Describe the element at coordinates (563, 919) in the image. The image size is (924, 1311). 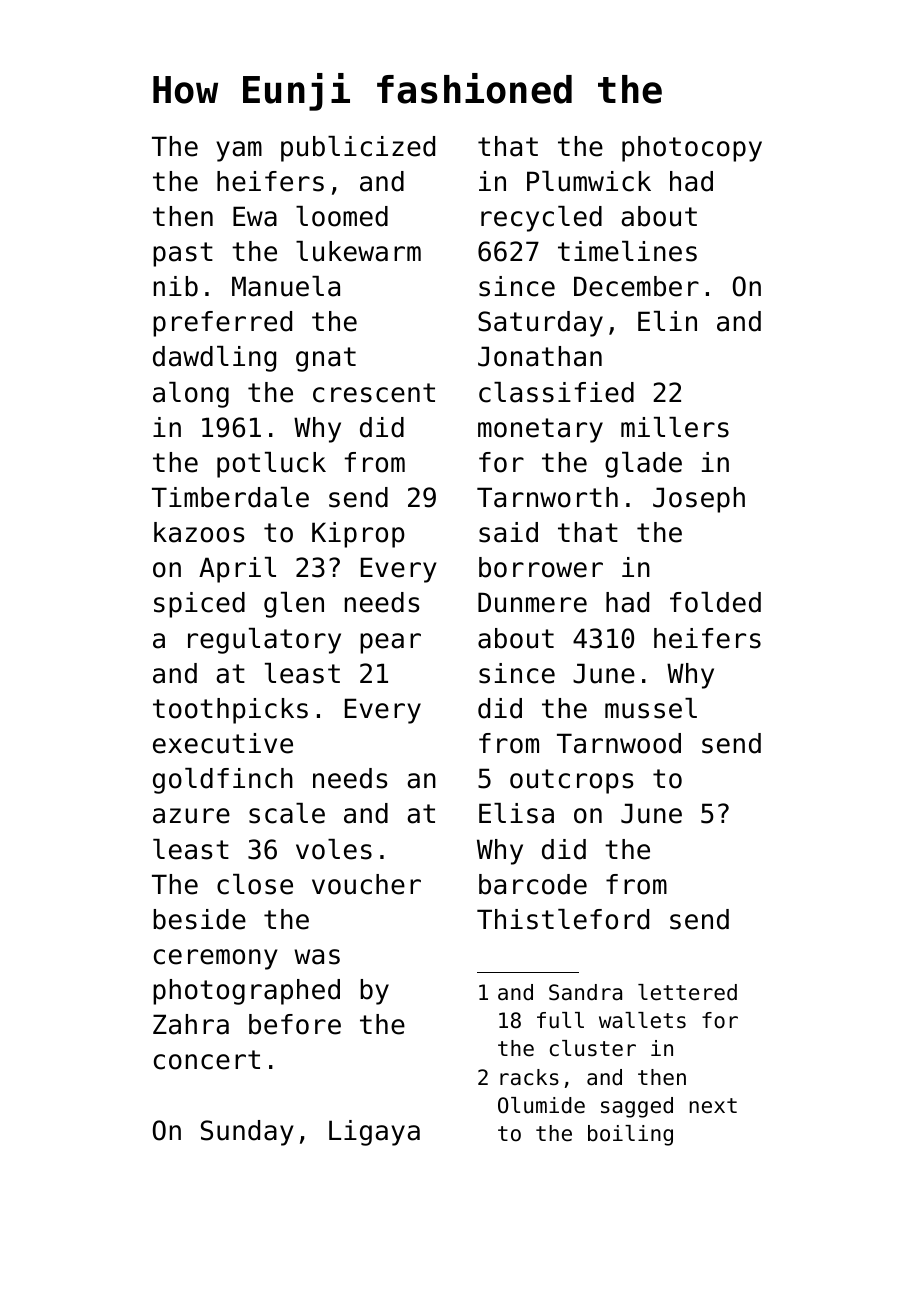
I see `Thistleford` at that location.
